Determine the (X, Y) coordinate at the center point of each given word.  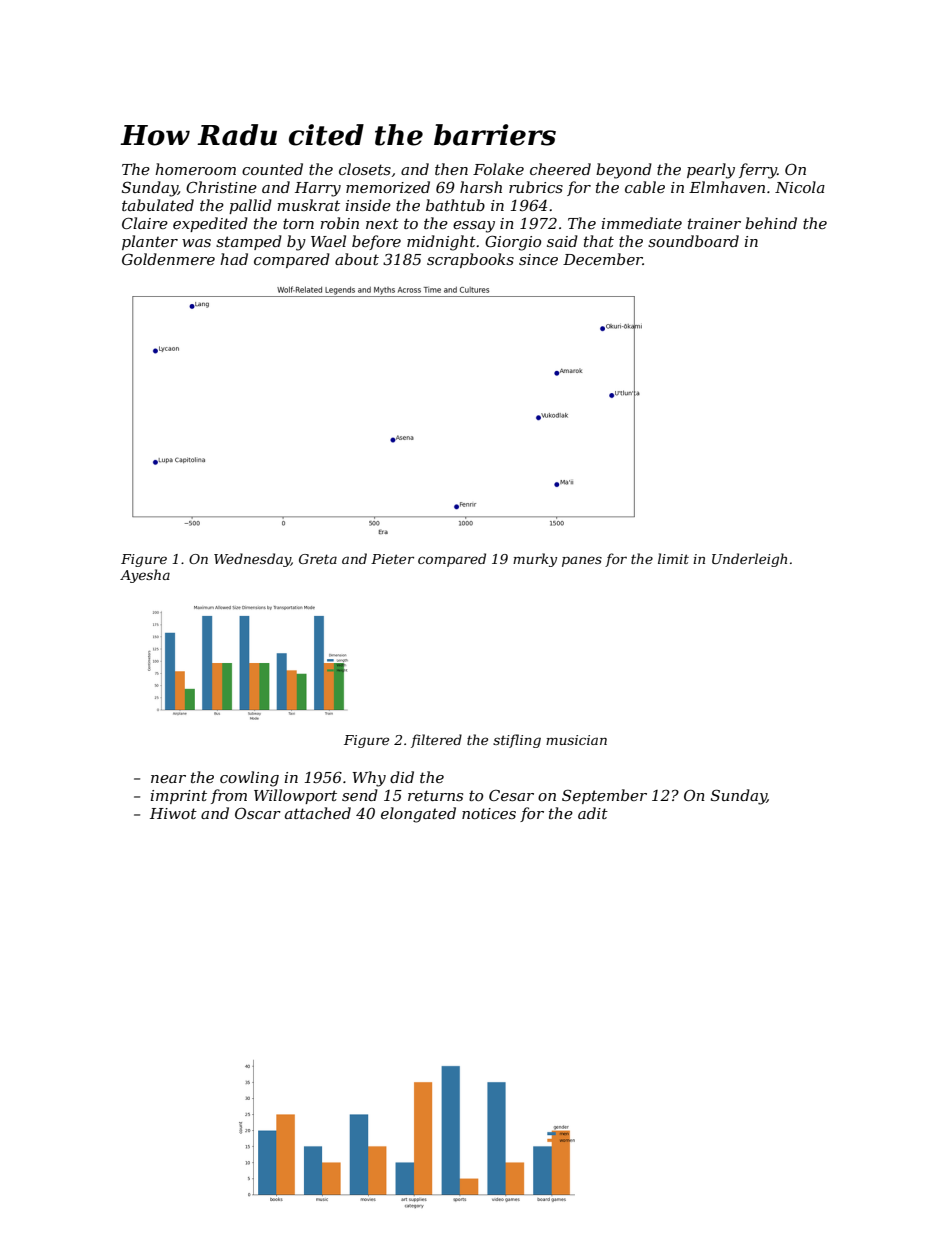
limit (673, 558)
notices (489, 813)
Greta (318, 559)
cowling (249, 779)
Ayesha (145, 576)
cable (645, 187)
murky (535, 560)
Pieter (392, 559)
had (234, 259)
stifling (517, 741)
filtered (436, 741)
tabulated (158, 205)
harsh (481, 187)
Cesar (511, 795)
